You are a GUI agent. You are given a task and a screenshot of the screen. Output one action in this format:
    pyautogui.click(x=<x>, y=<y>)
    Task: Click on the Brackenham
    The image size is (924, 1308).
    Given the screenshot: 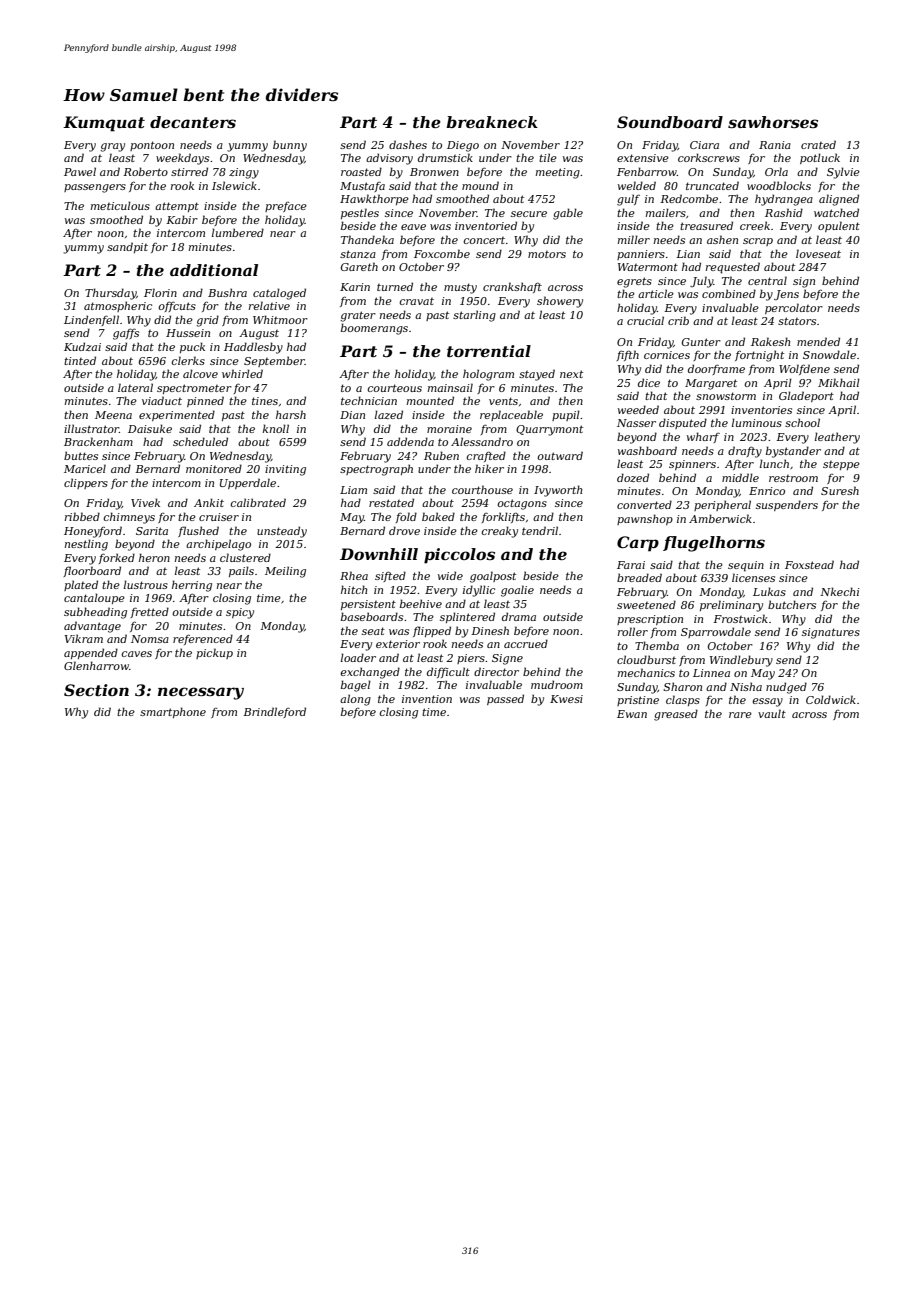 What is the action you would take?
    pyautogui.click(x=98, y=441)
